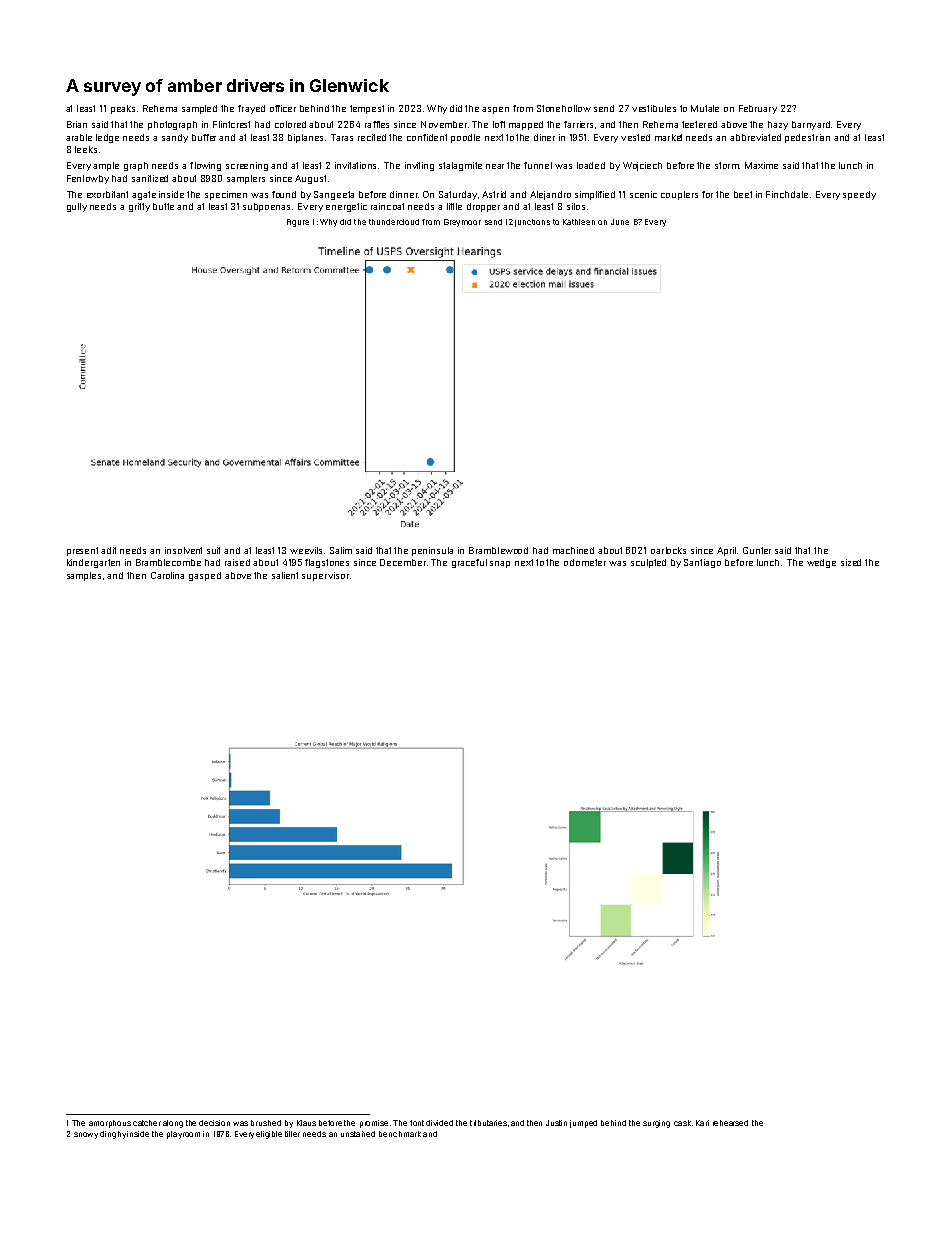 Image resolution: width=952 pixels, height=1233 pixels. I want to click on Stonehollow, so click(564, 108).
